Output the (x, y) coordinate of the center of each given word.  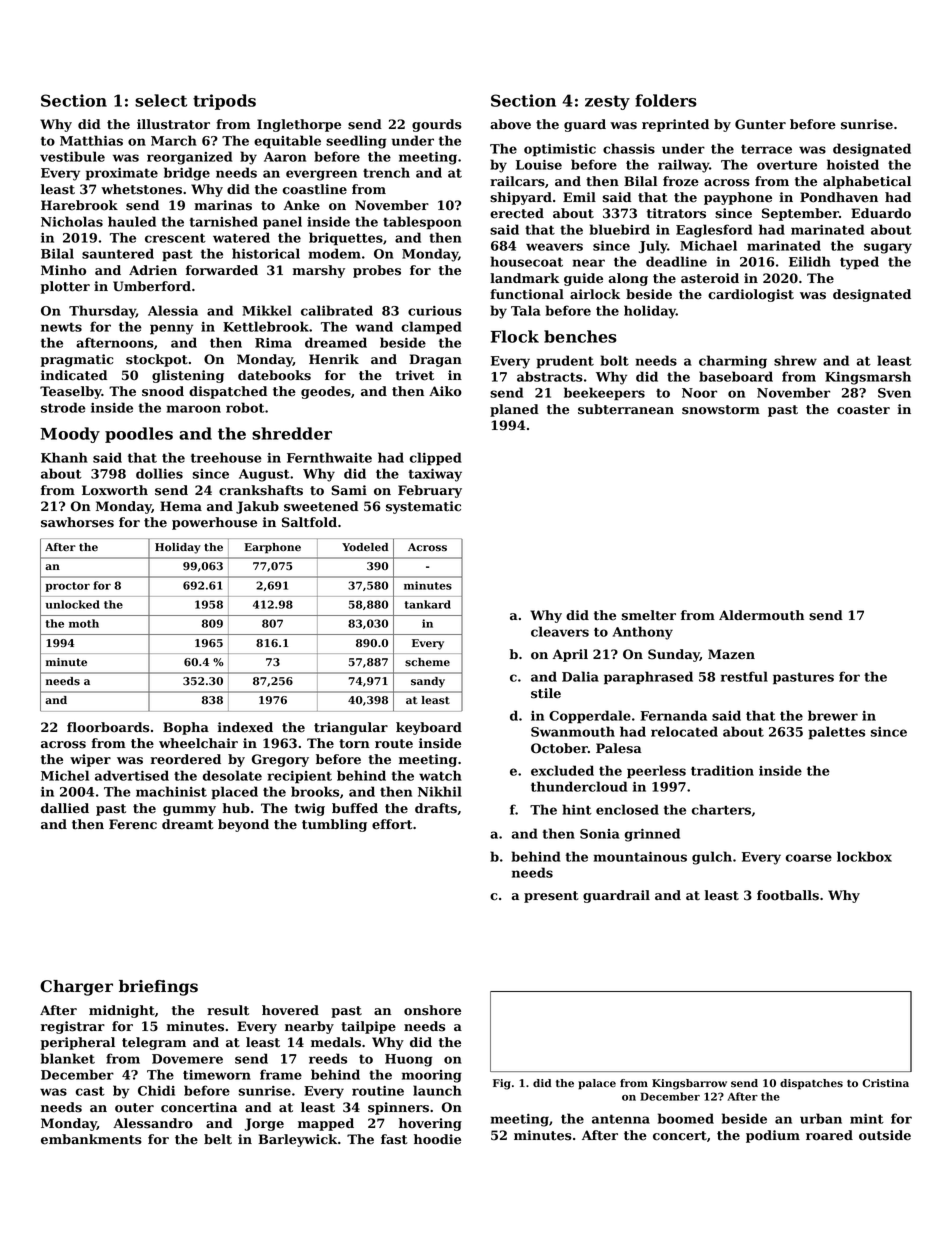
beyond (243, 825)
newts (61, 327)
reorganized (189, 158)
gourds (437, 125)
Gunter (760, 124)
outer (134, 1108)
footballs (788, 895)
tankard (427, 604)
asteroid (710, 278)
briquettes (346, 239)
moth (84, 623)
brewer (833, 715)
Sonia (600, 834)
